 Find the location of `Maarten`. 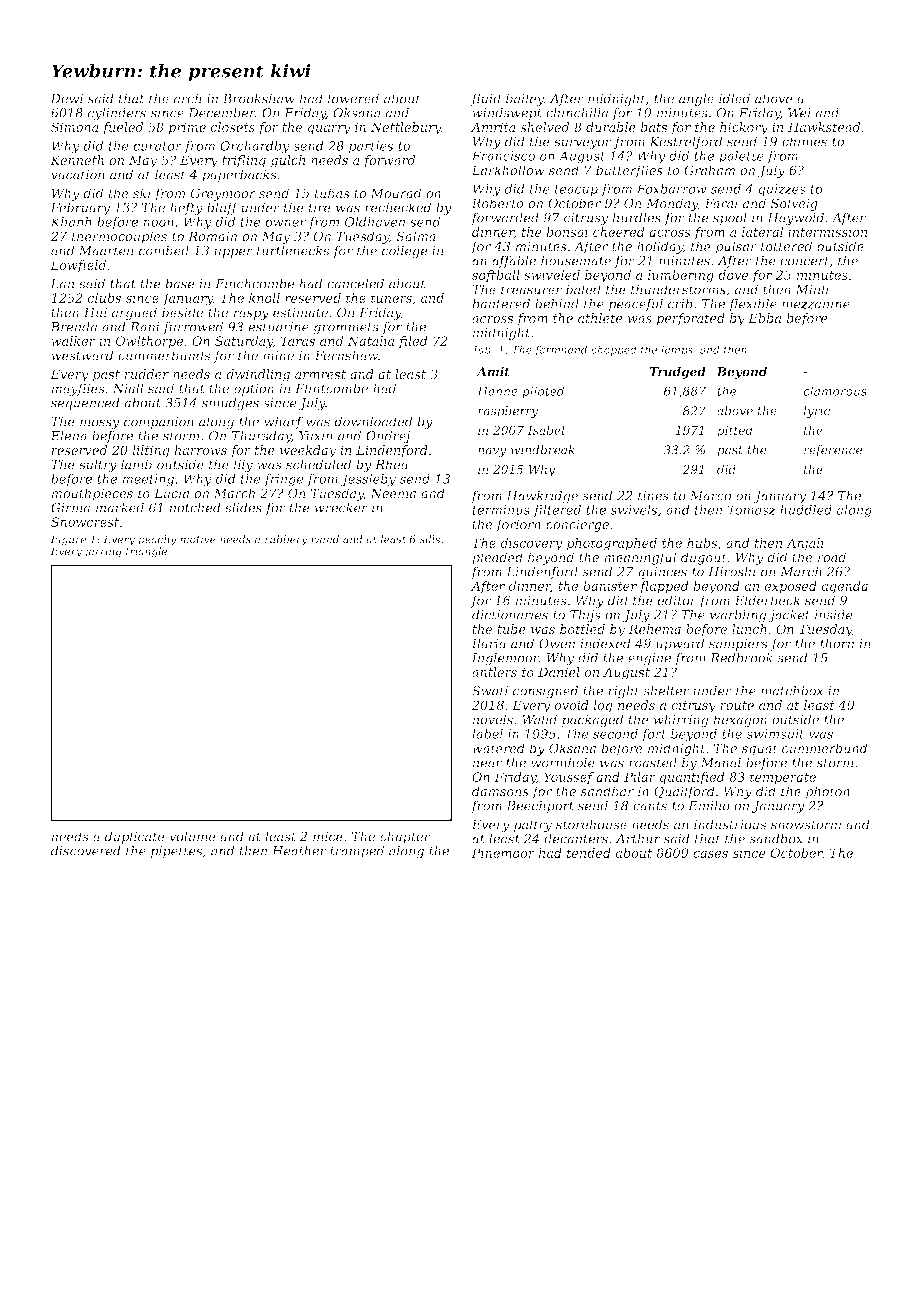

Maarten is located at coordinates (106, 251).
